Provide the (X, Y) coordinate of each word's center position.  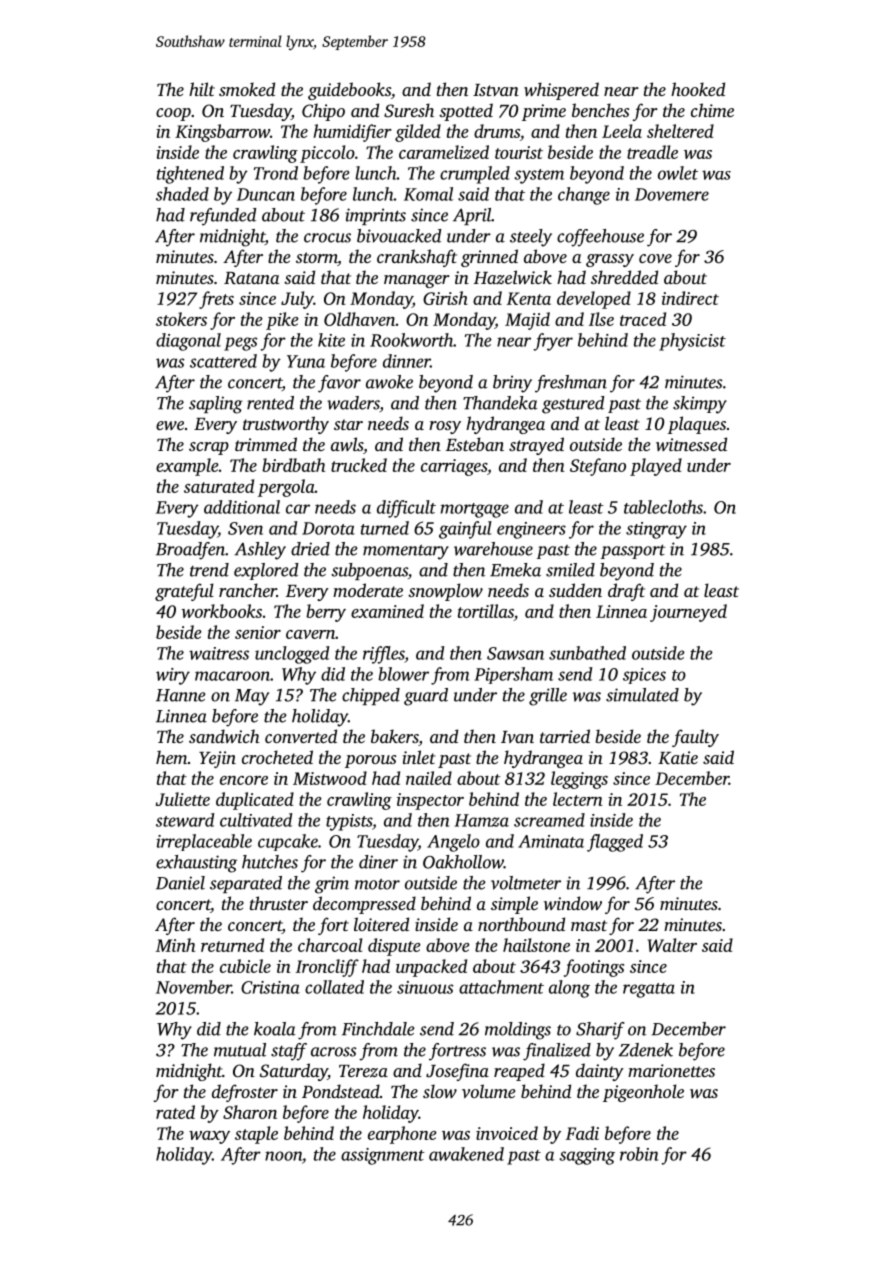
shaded (182, 194)
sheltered (680, 131)
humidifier (352, 133)
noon (283, 1156)
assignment (383, 1156)
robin (639, 1154)
